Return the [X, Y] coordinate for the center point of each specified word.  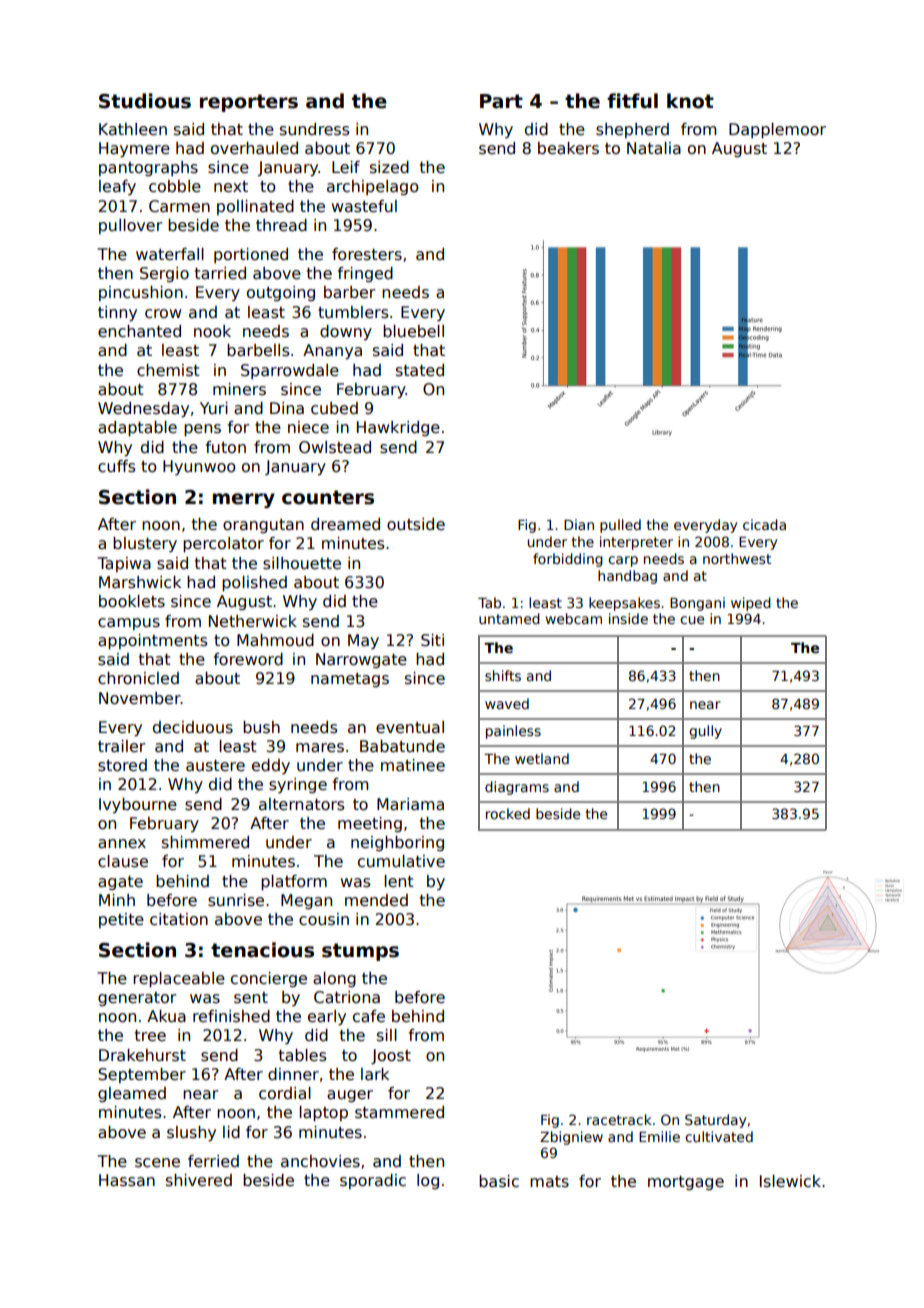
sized [389, 167]
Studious [145, 101]
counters [328, 497]
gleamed [132, 1094]
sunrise [236, 900]
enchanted [139, 331]
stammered [399, 1112]
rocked [508, 813]
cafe [369, 1016]
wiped [751, 604]
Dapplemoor [777, 130]
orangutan [263, 526]
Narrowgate [361, 660]
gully [705, 732]
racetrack [619, 1119]
